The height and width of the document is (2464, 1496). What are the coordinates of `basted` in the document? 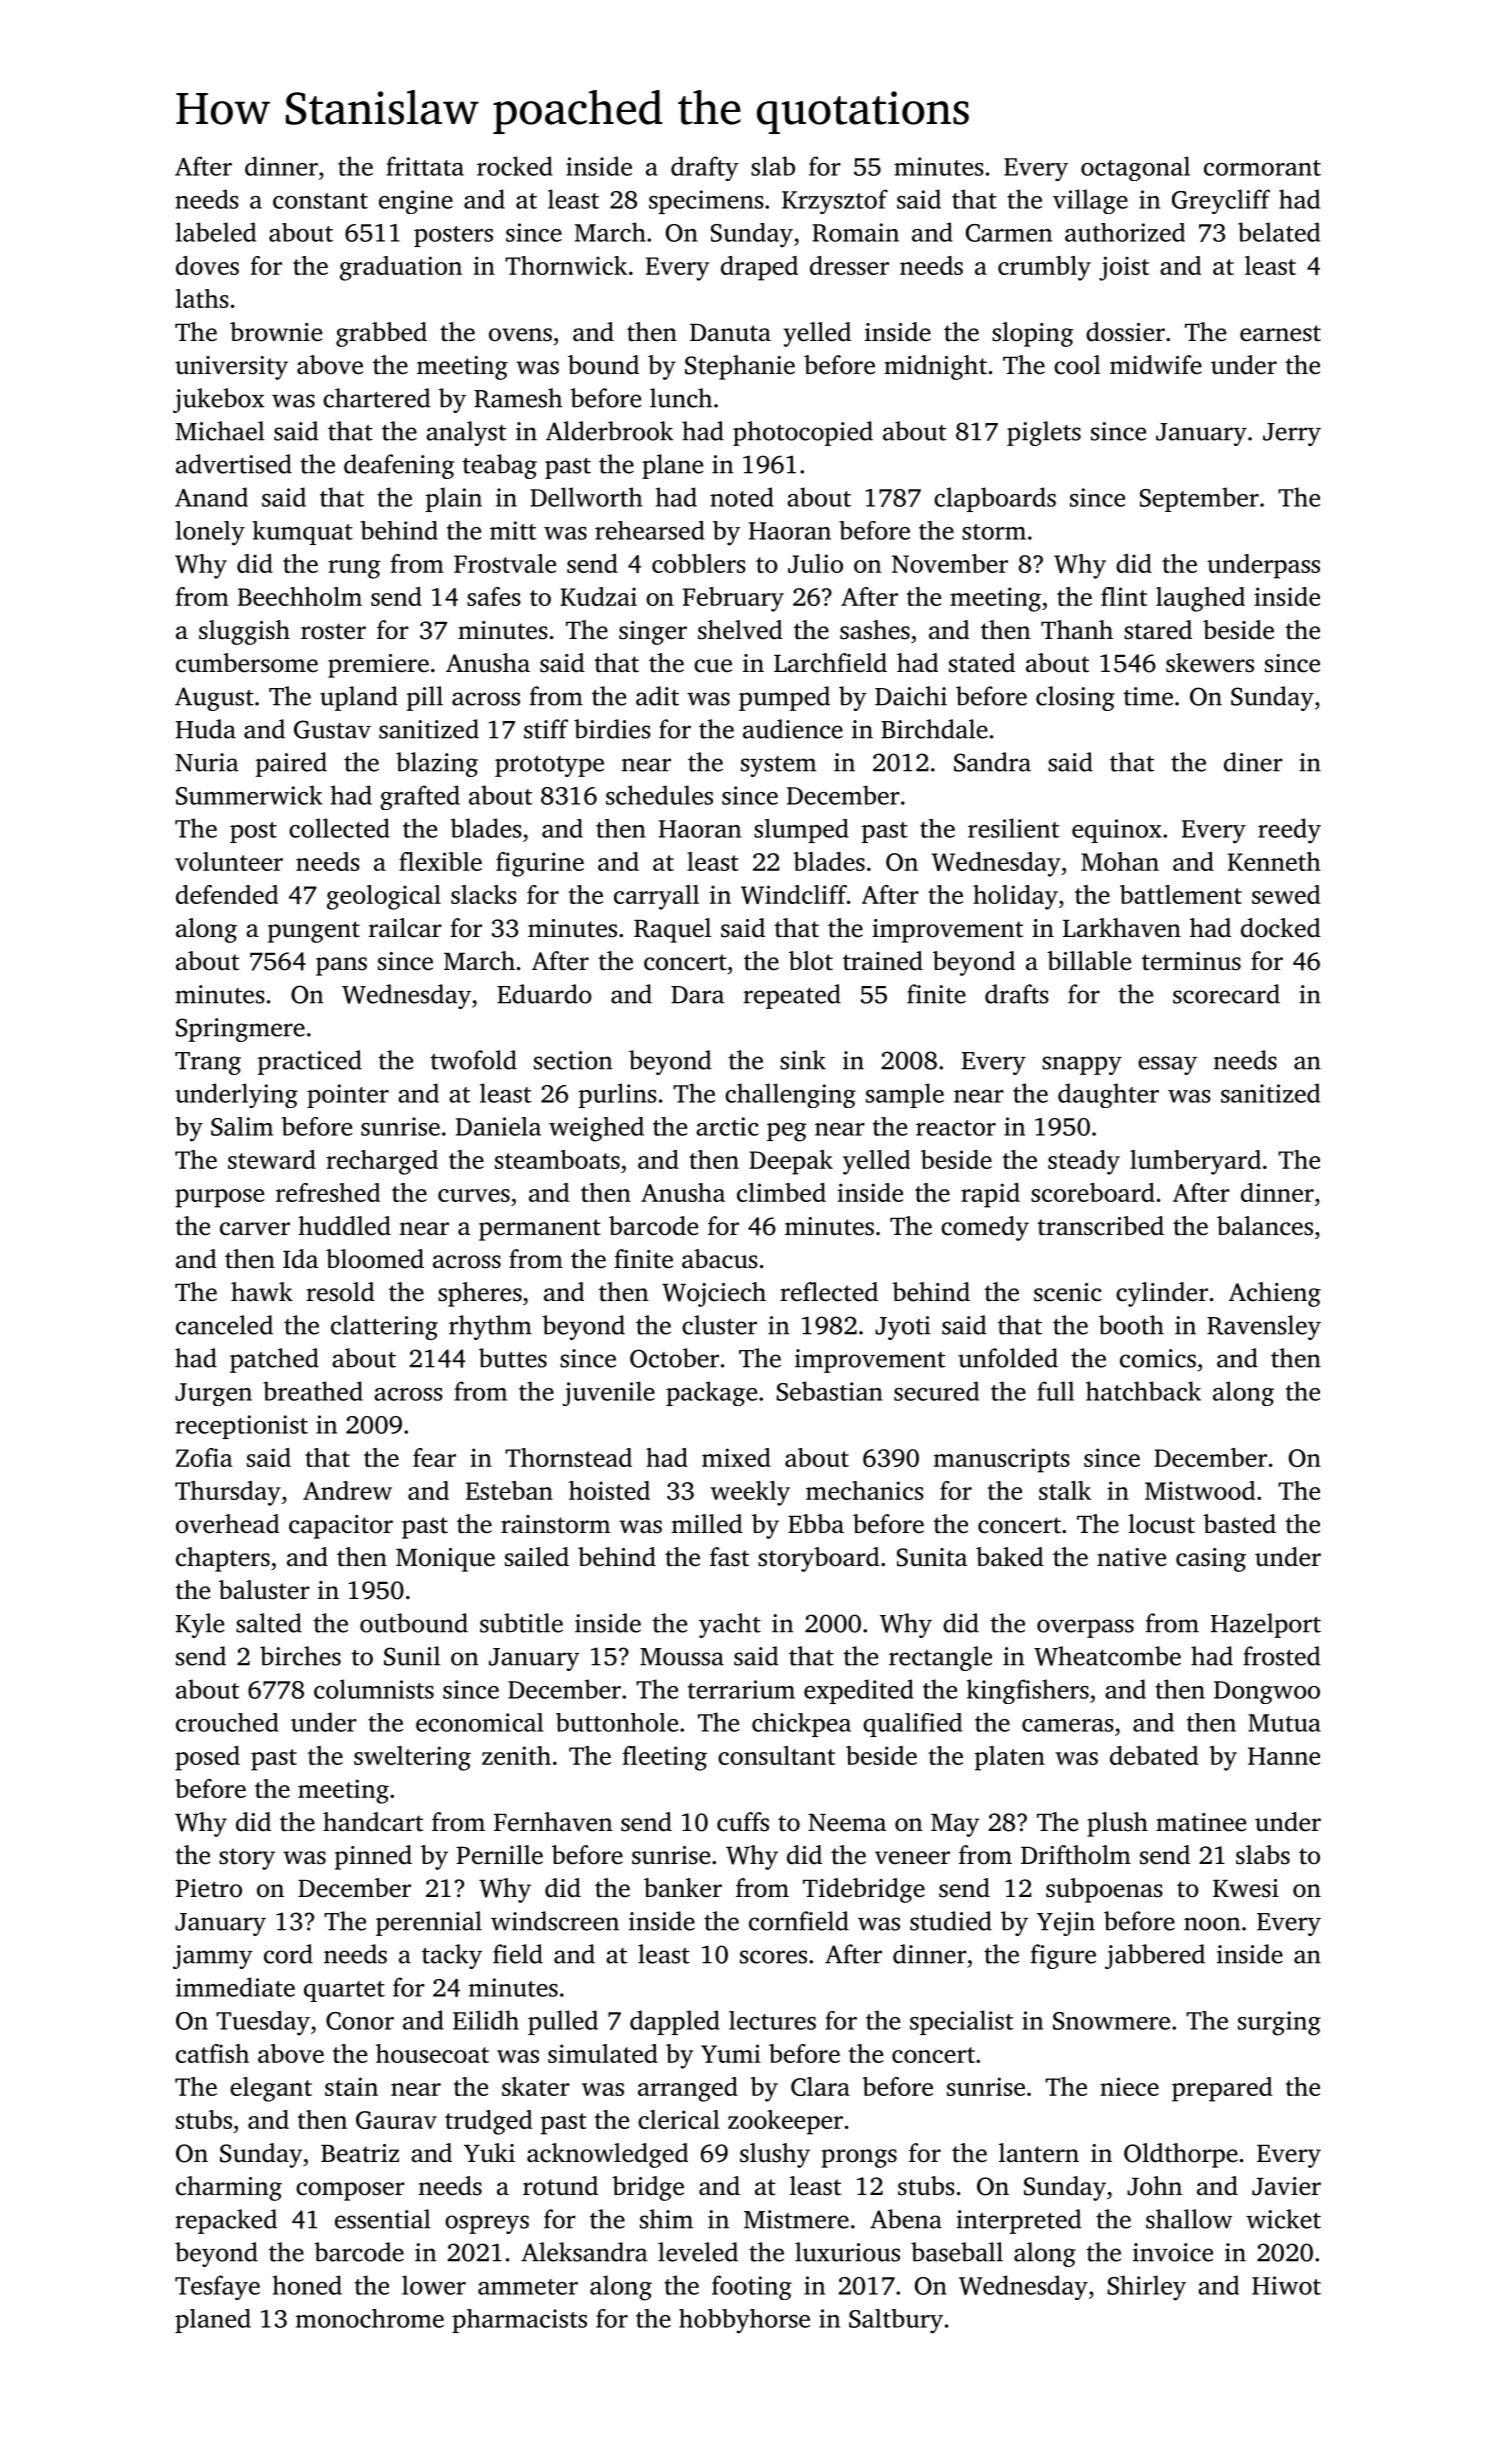 It's located at (1239, 1524).
